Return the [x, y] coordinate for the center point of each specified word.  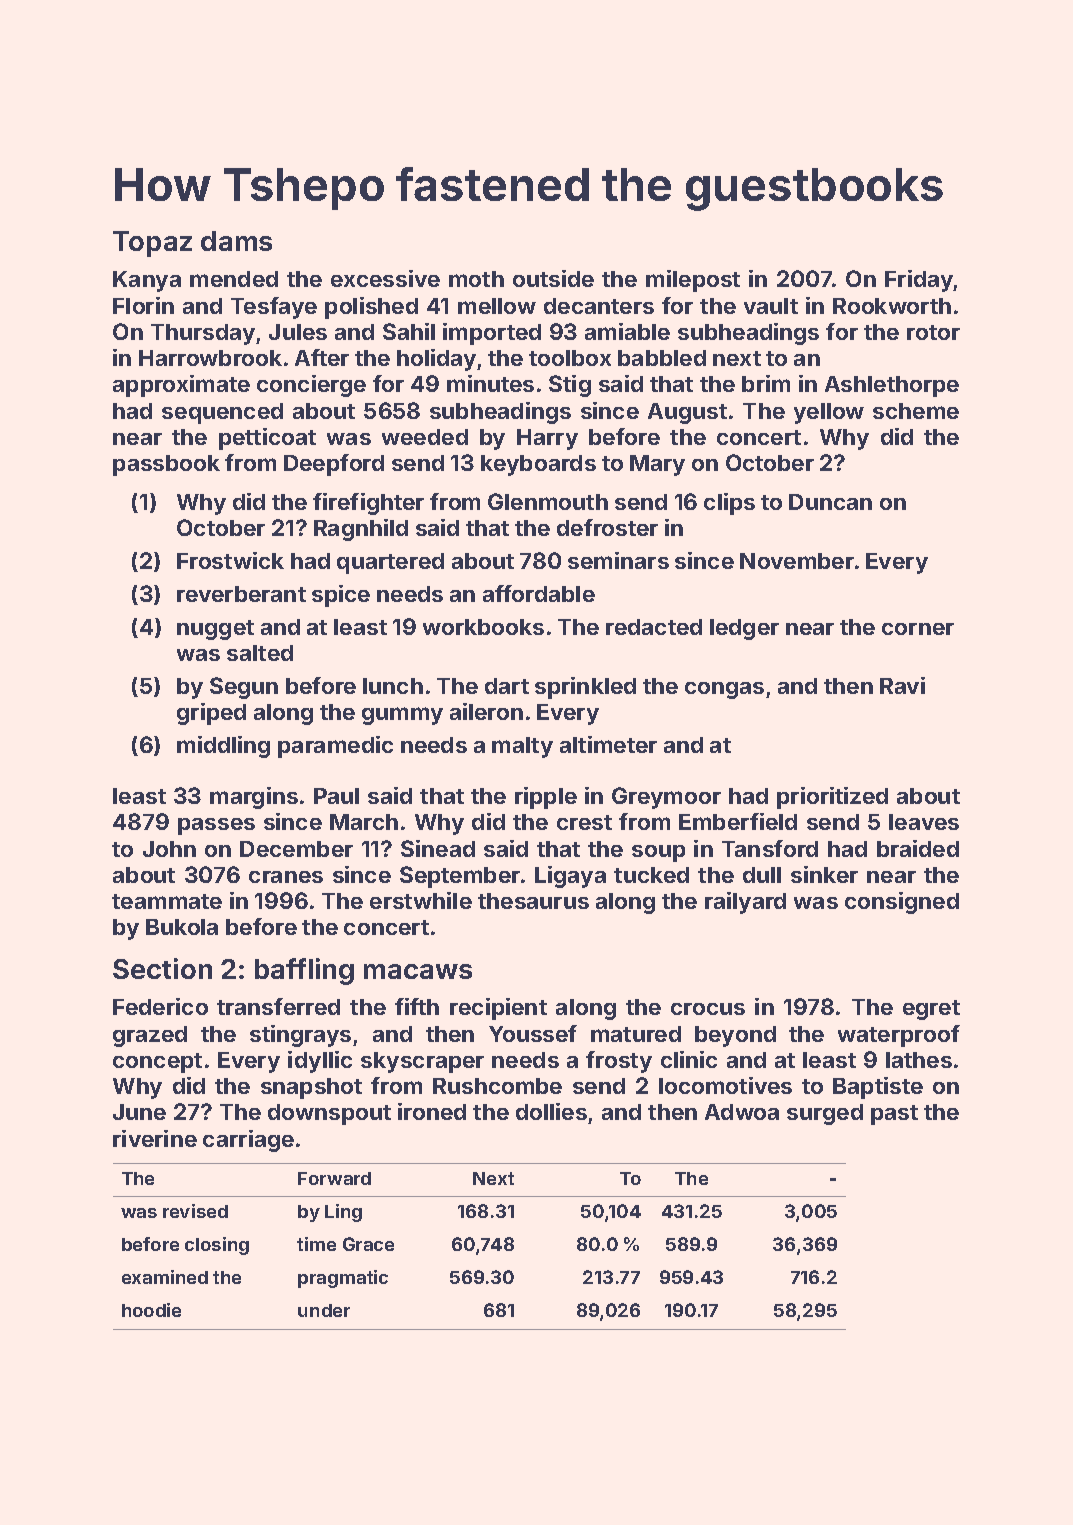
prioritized [832, 798]
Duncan [830, 502]
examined [165, 1277]
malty [522, 747]
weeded [425, 437]
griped [211, 714]
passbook [166, 465]
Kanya [147, 281]
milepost [693, 281]
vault [771, 306]
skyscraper [422, 1062]
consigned [902, 903]
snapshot [311, 1088]
